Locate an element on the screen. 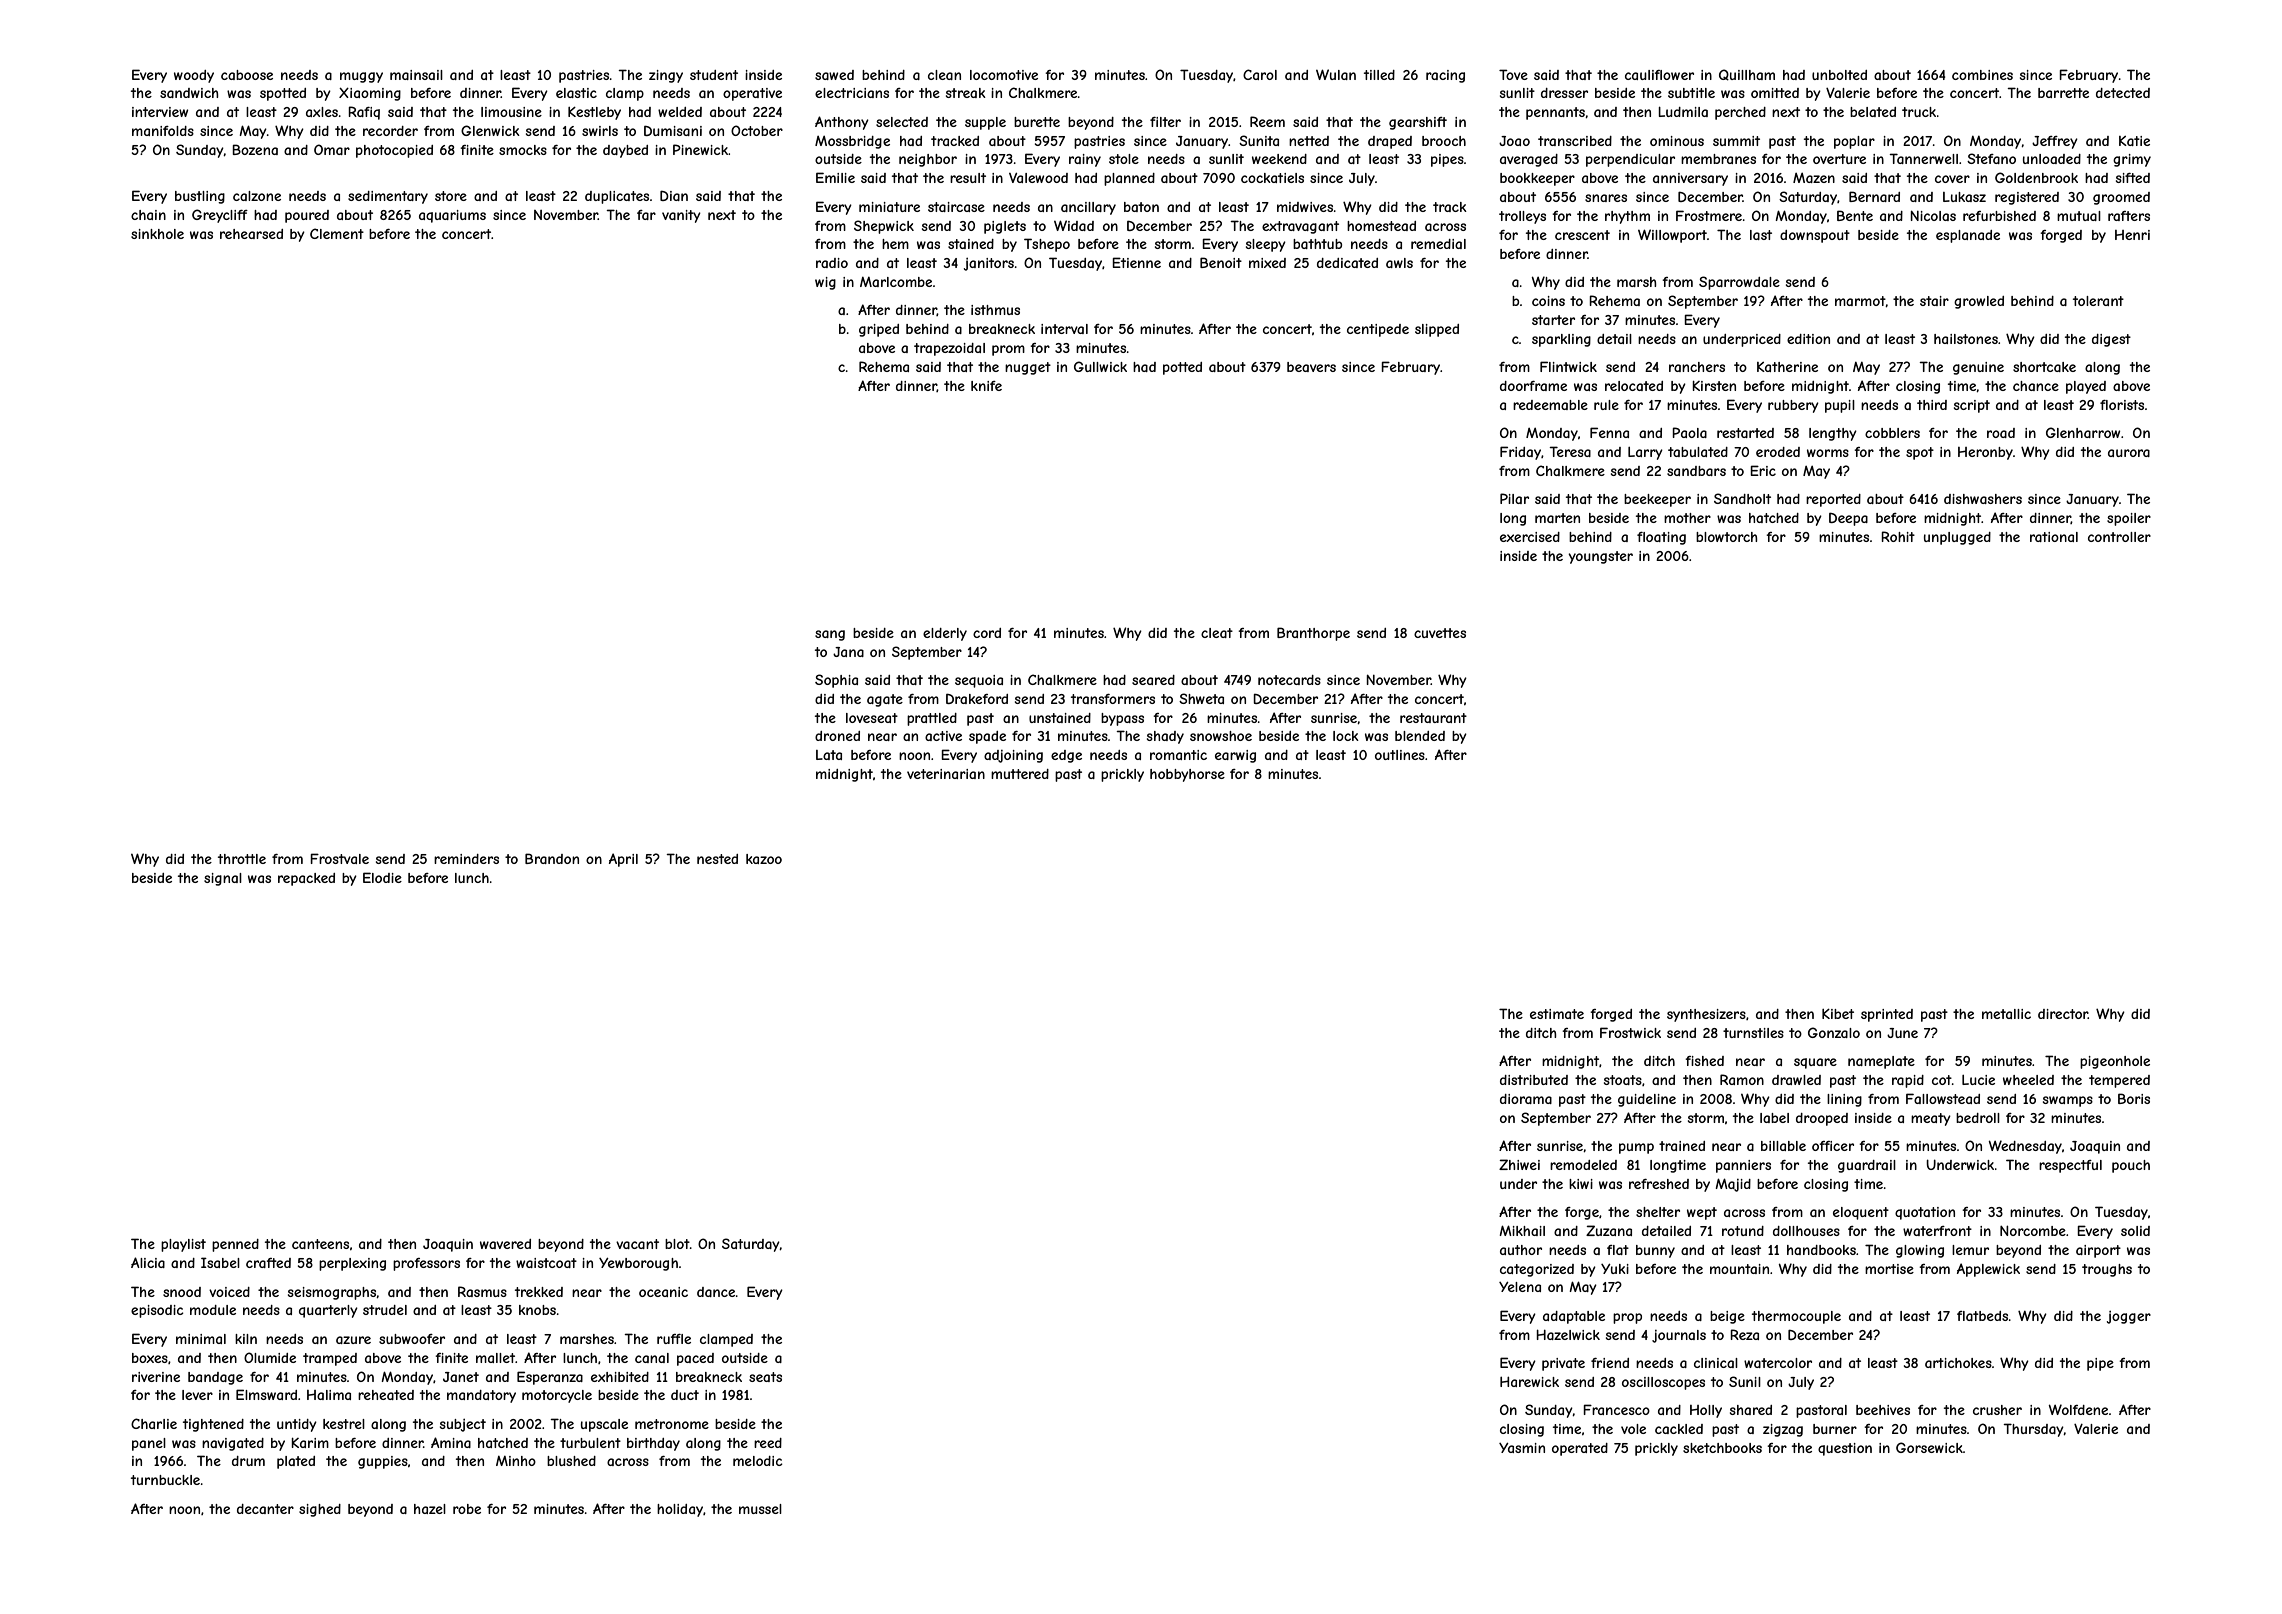  detected is located at coordinates (2123, 93).
